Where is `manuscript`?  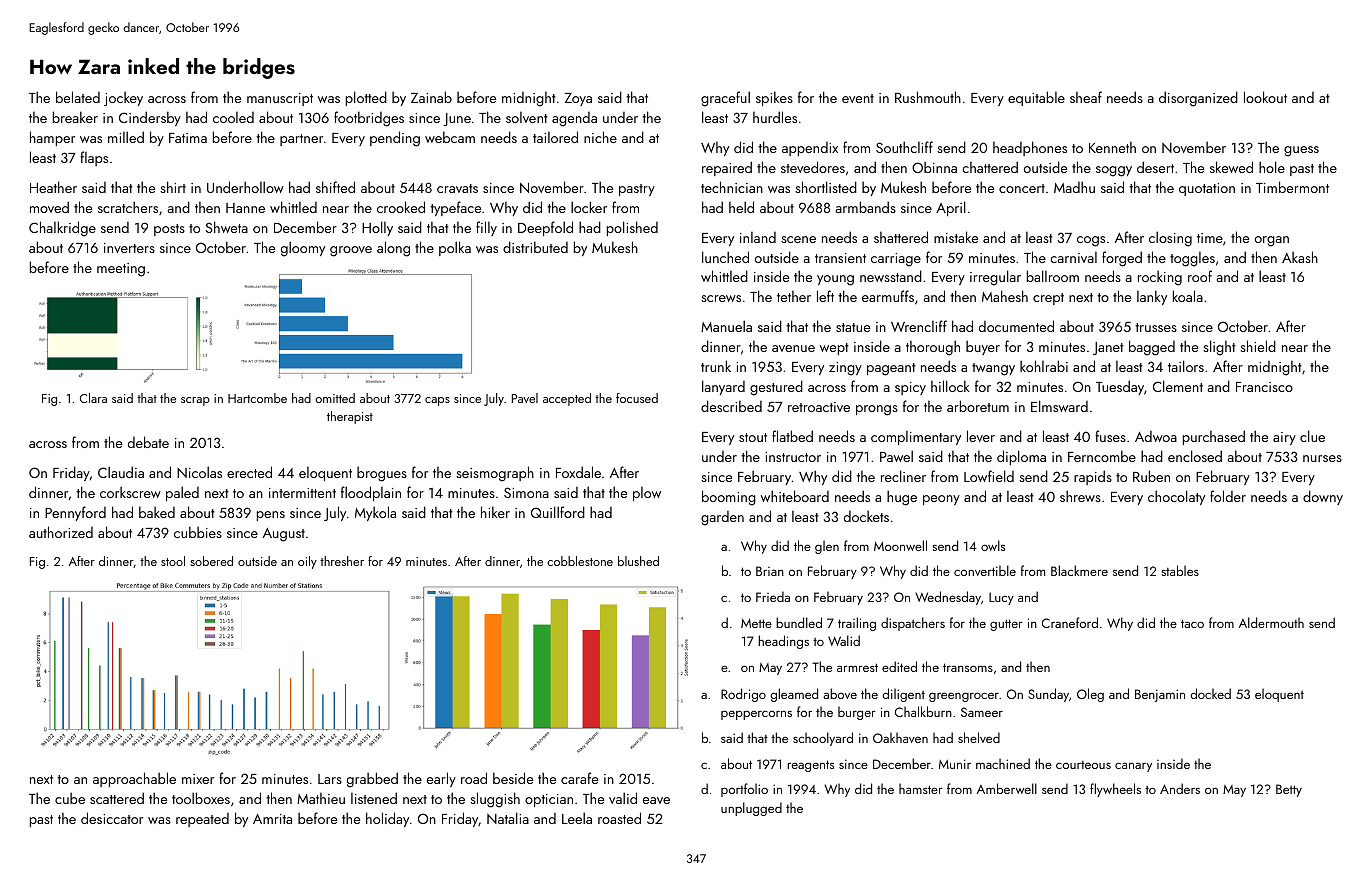
manuscript is located at coordinates (280, 99).
